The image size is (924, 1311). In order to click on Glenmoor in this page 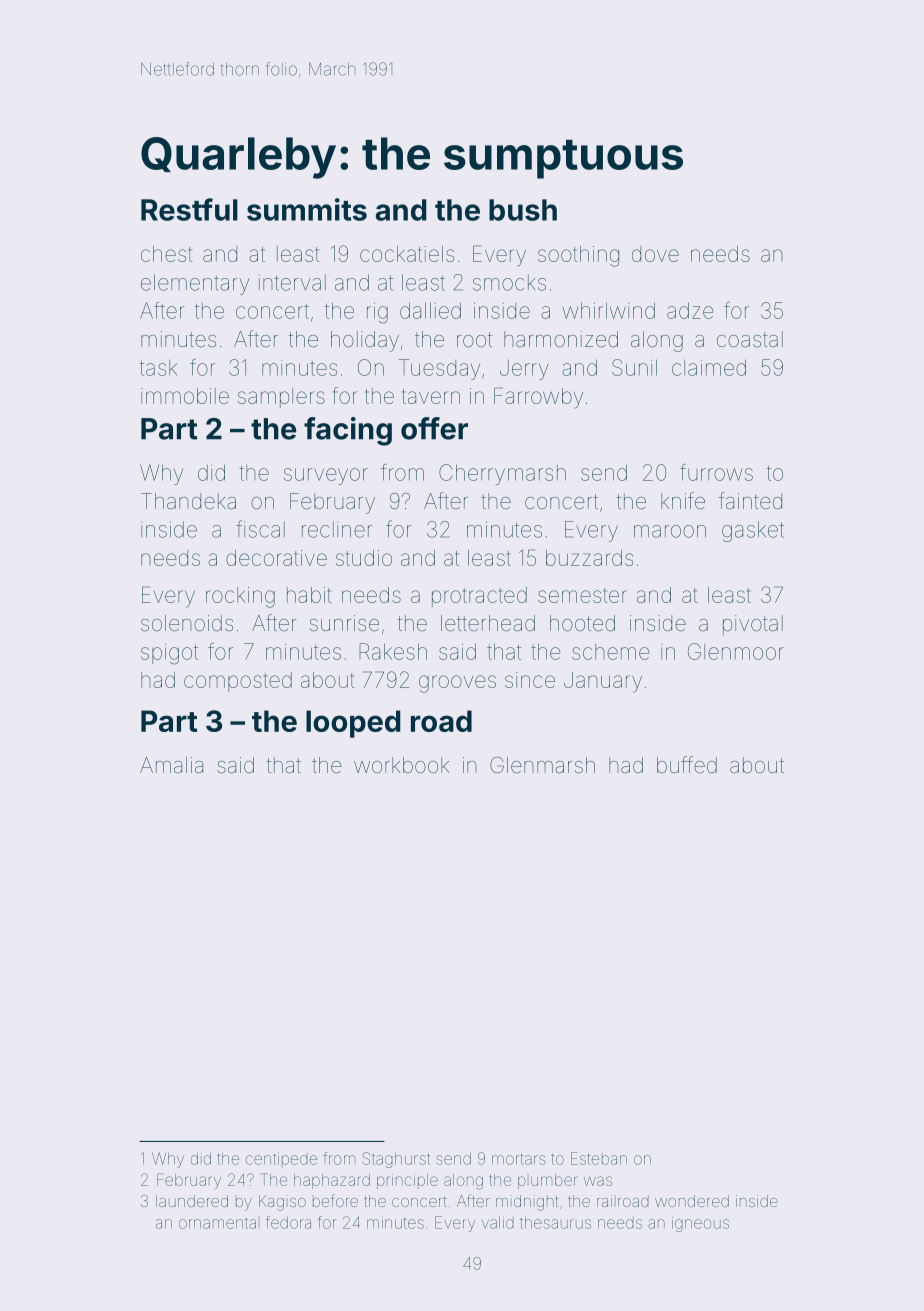, I will do `click(736, 651)`.
